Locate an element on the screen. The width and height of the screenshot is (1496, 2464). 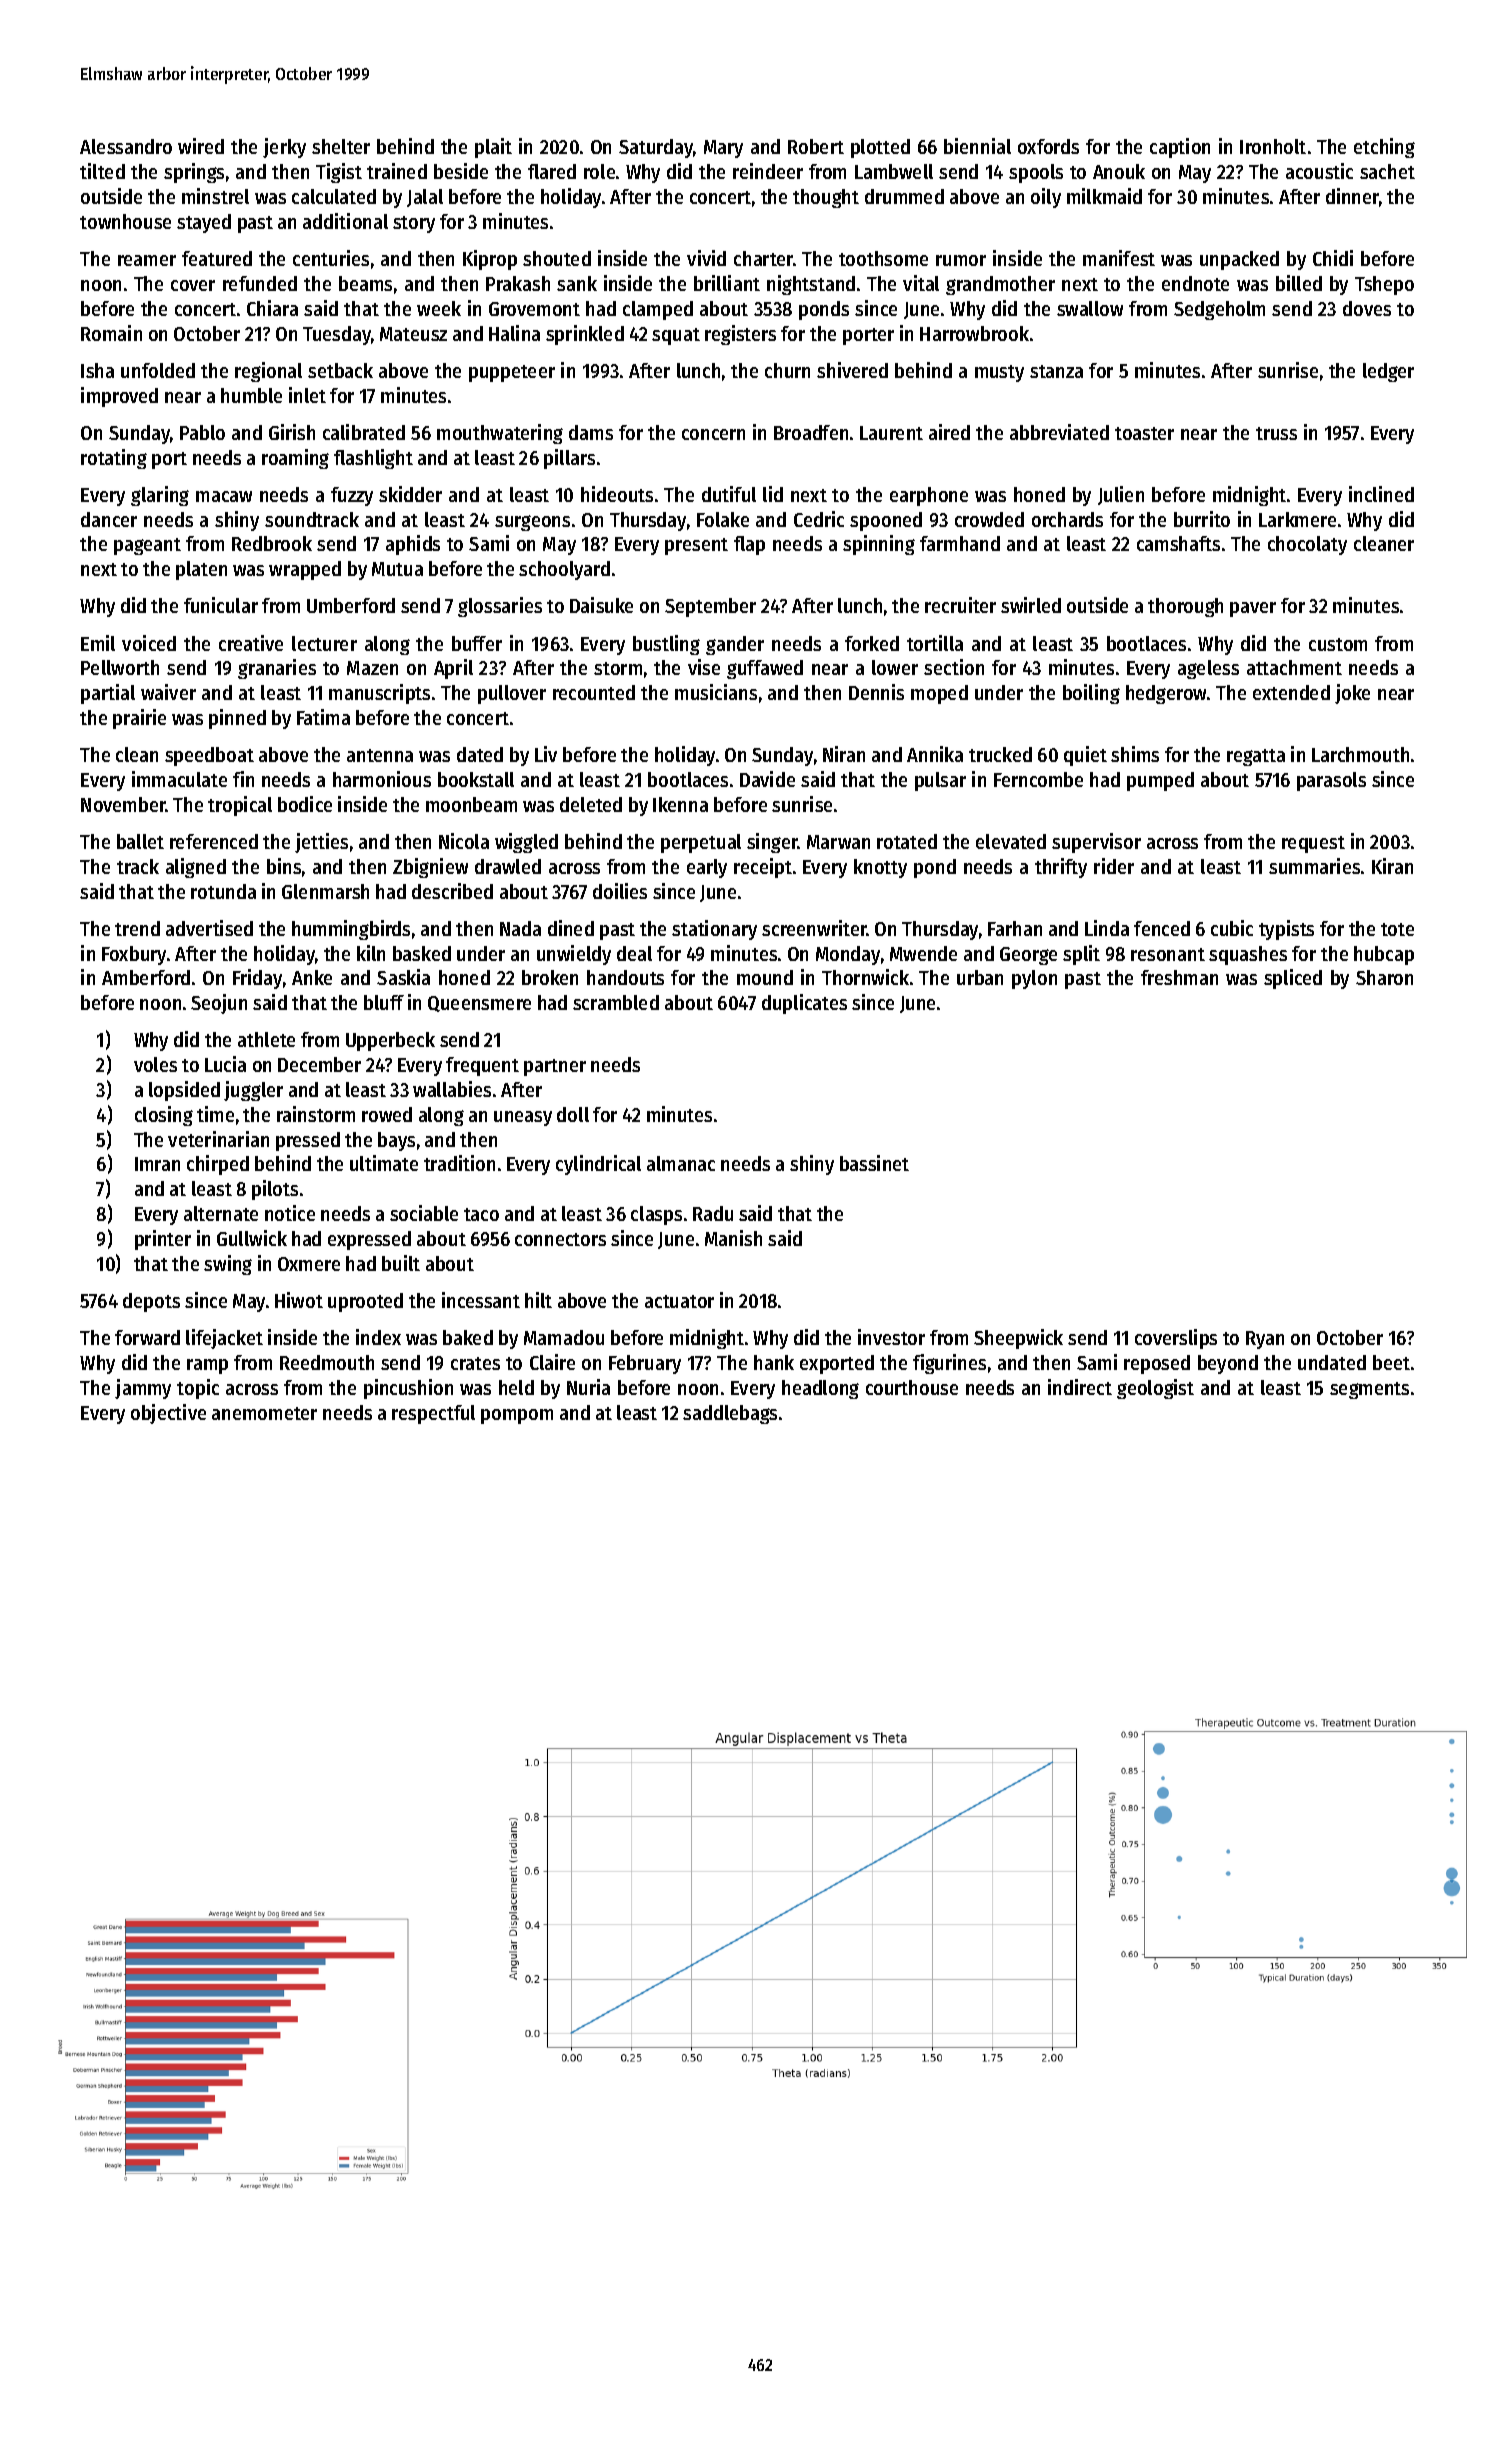
duplicates is located at coordinates (804, 1004).
